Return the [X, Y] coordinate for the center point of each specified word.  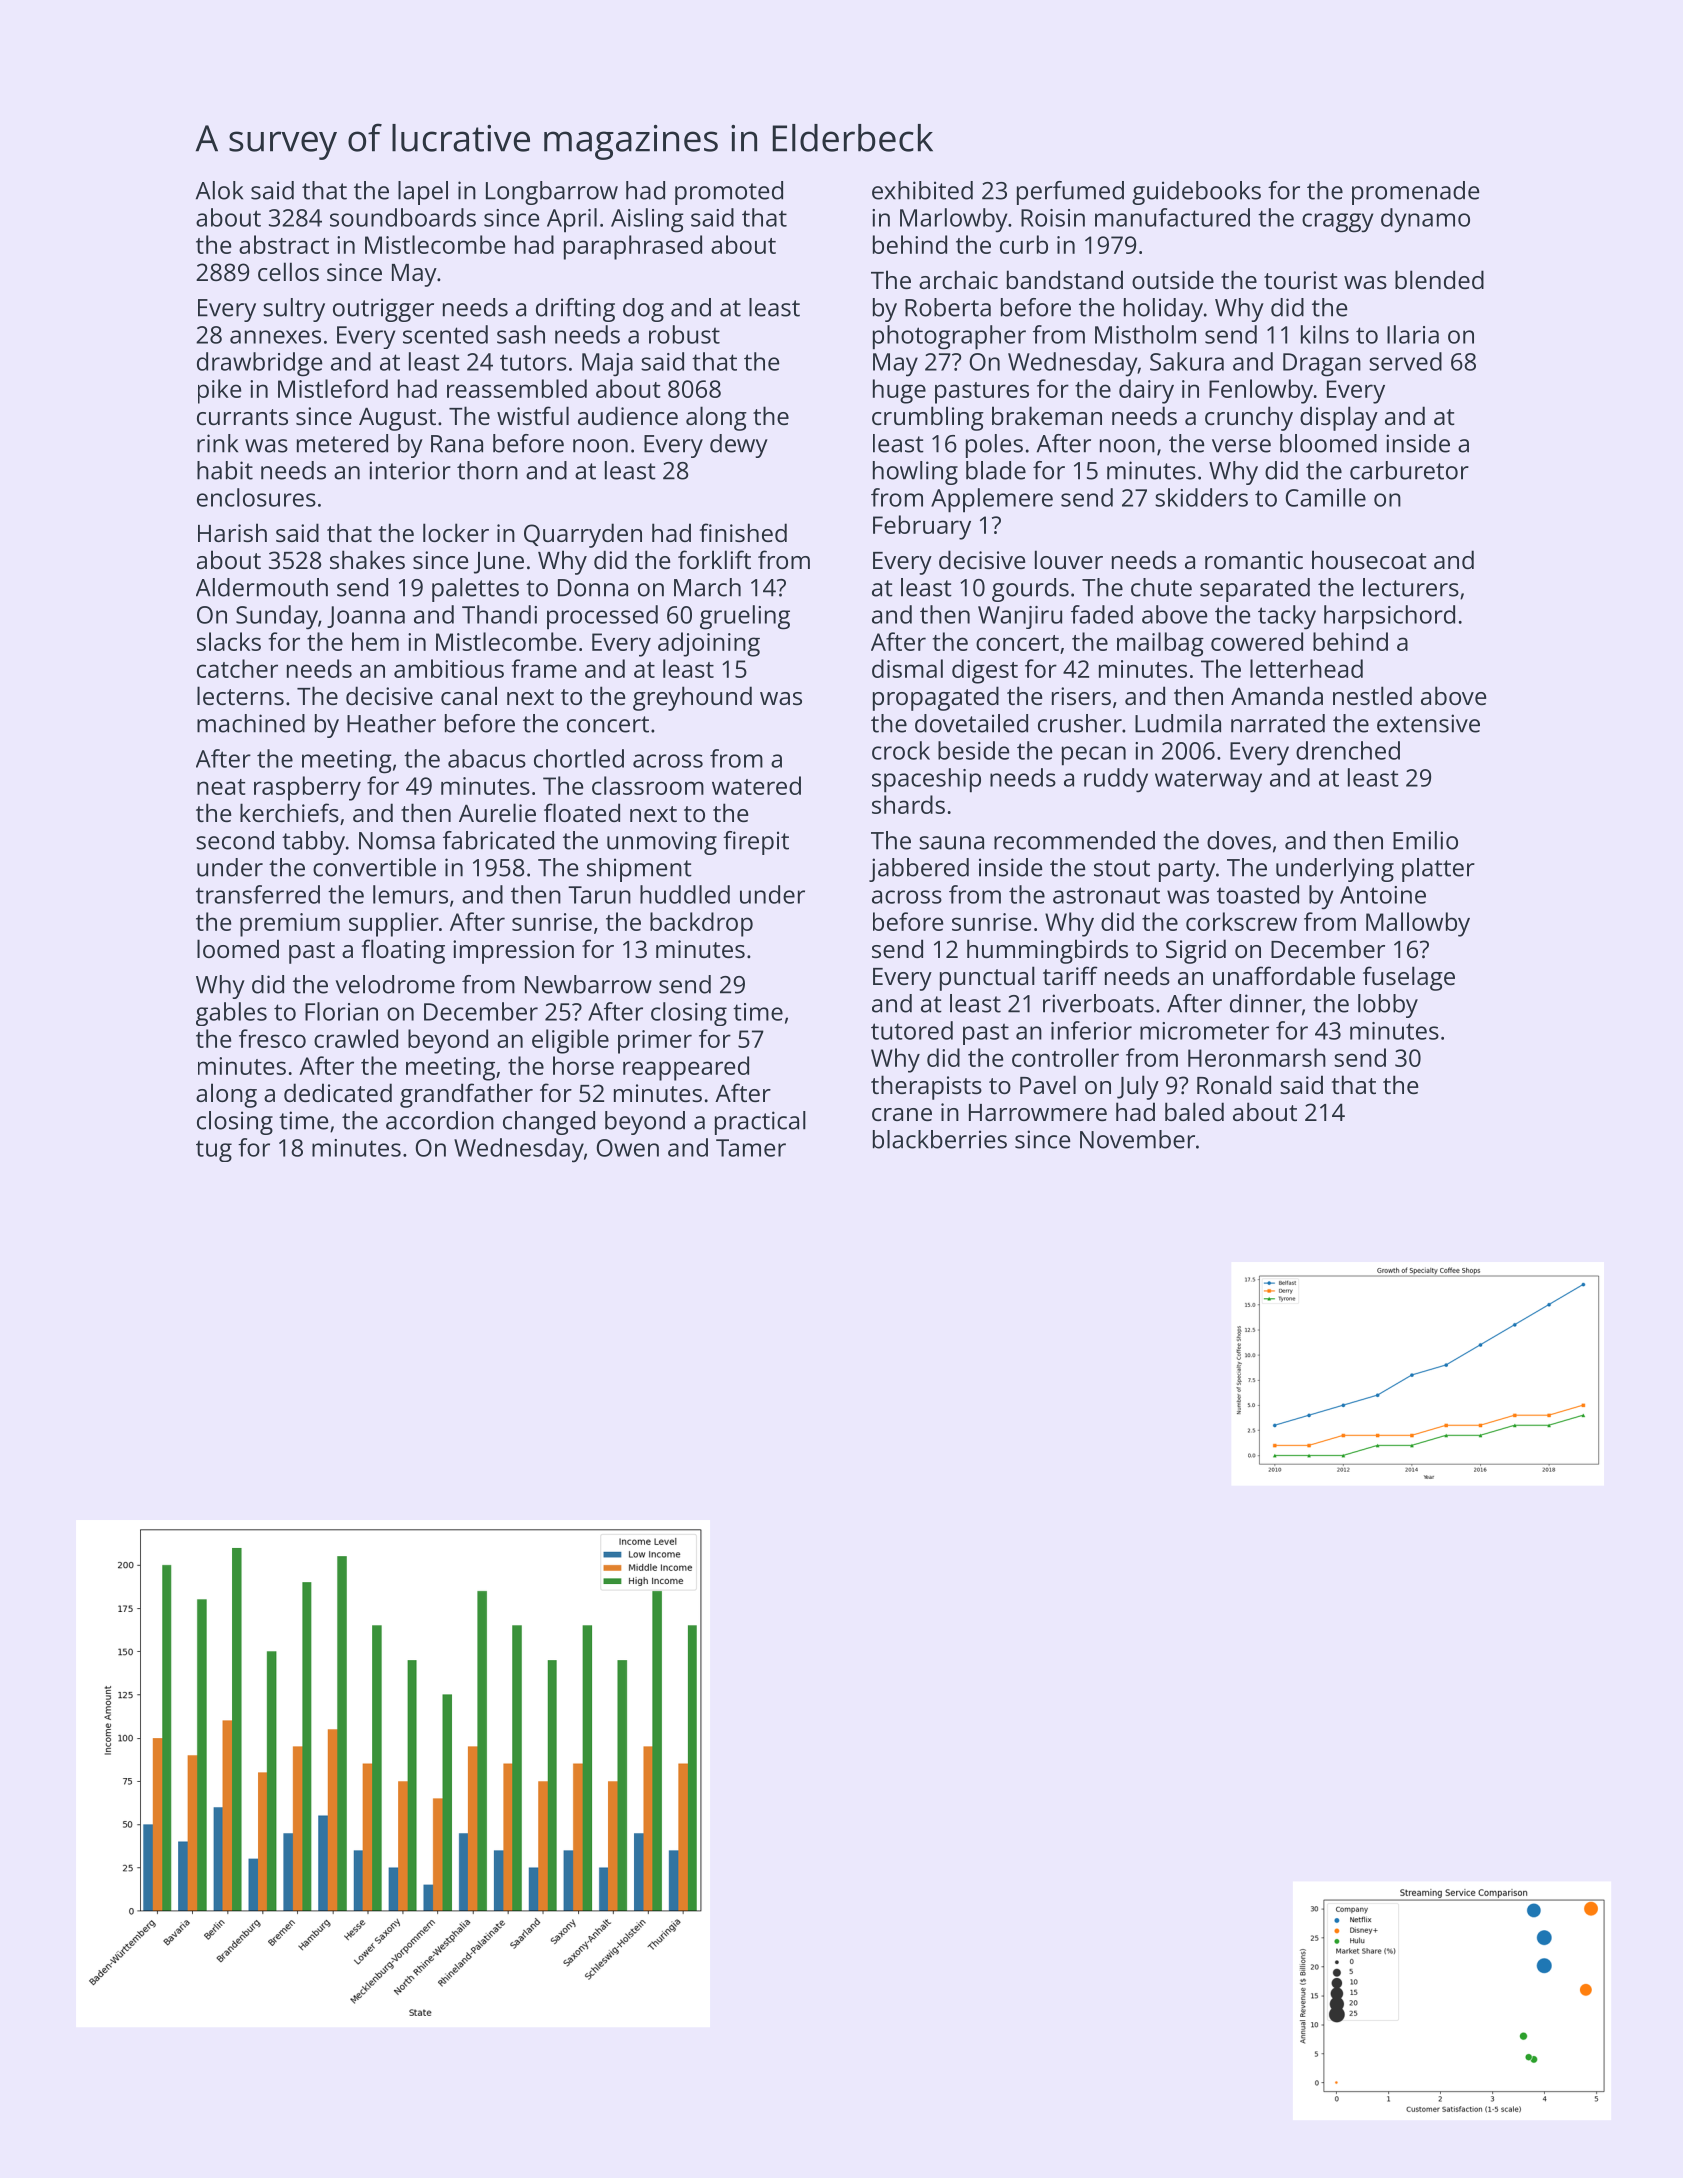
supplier [394, 924]
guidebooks [1196, 193]
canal [469, 695]
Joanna [366, 617]
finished [743, 532]
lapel [423, 193]
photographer [949, 337]
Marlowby [953, 220]
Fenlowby [1261, 391]
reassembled [517, 388]
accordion [440, 1120]
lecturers [1411, 587]
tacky [1287, 617]
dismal [907, 668]
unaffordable [1284, 975]
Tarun [599, 895]
